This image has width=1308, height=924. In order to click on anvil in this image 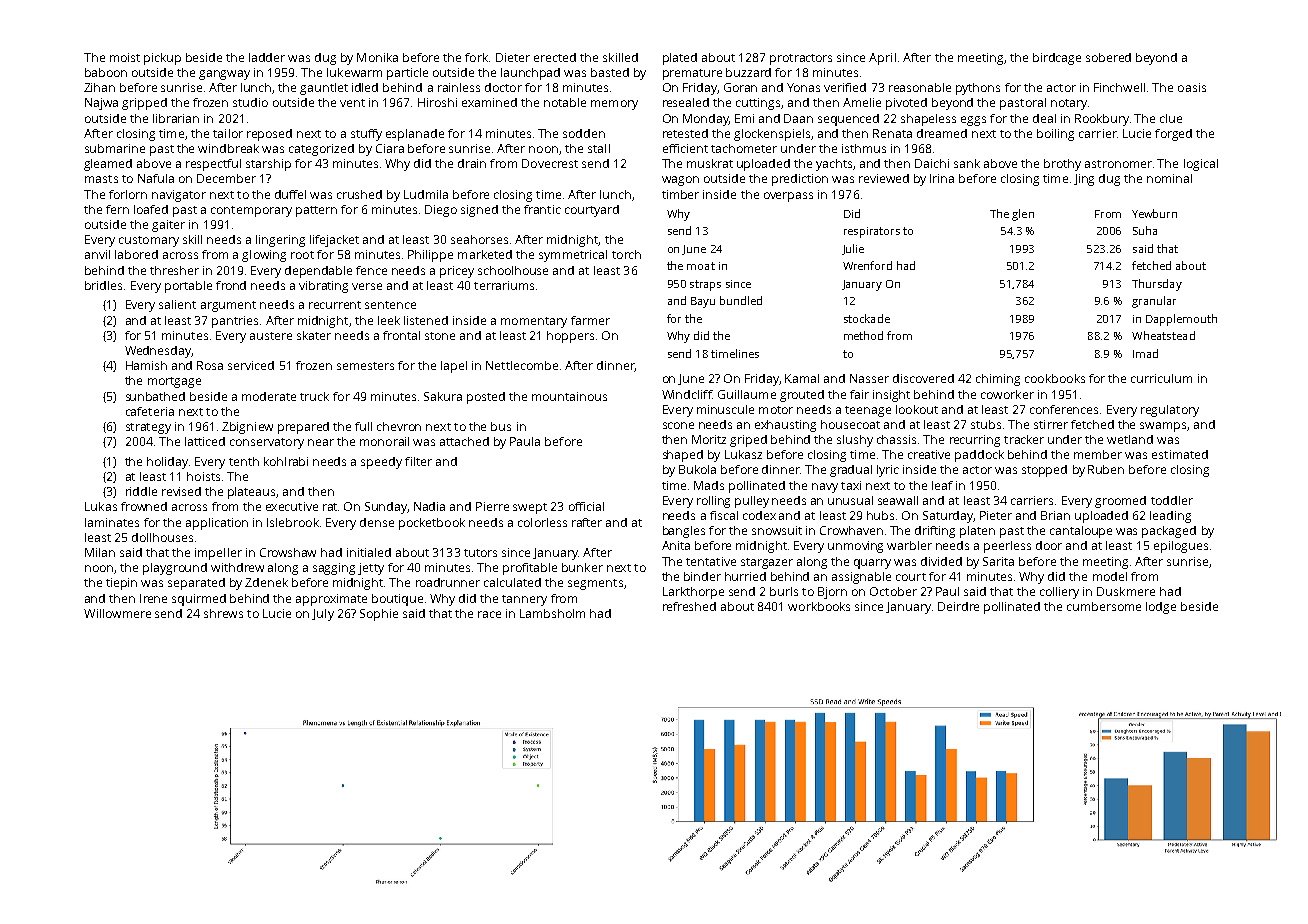, I will do `click(97, 254)`.
